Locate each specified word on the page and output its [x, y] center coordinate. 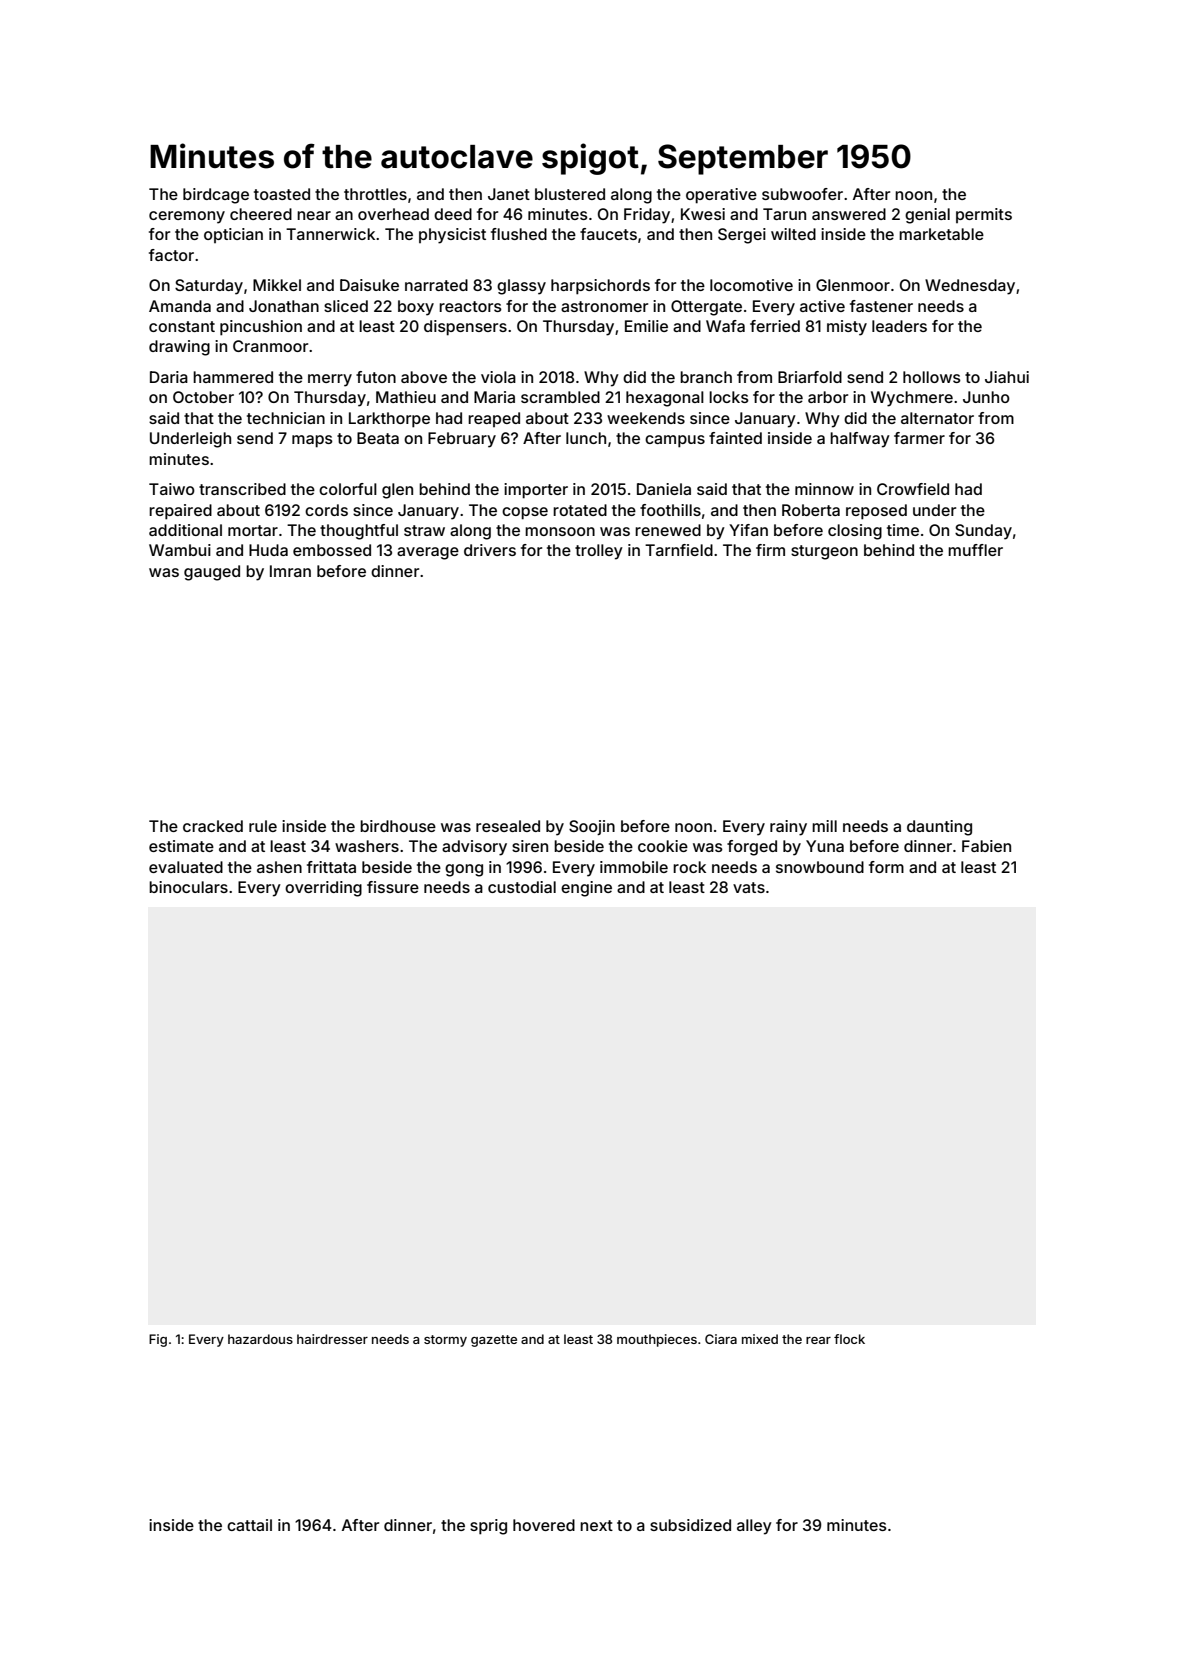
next [596, 1525]
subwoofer [802, 194]
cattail [249, 1525]
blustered [570, 194]
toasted [282, 194]
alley [754, 1527]
